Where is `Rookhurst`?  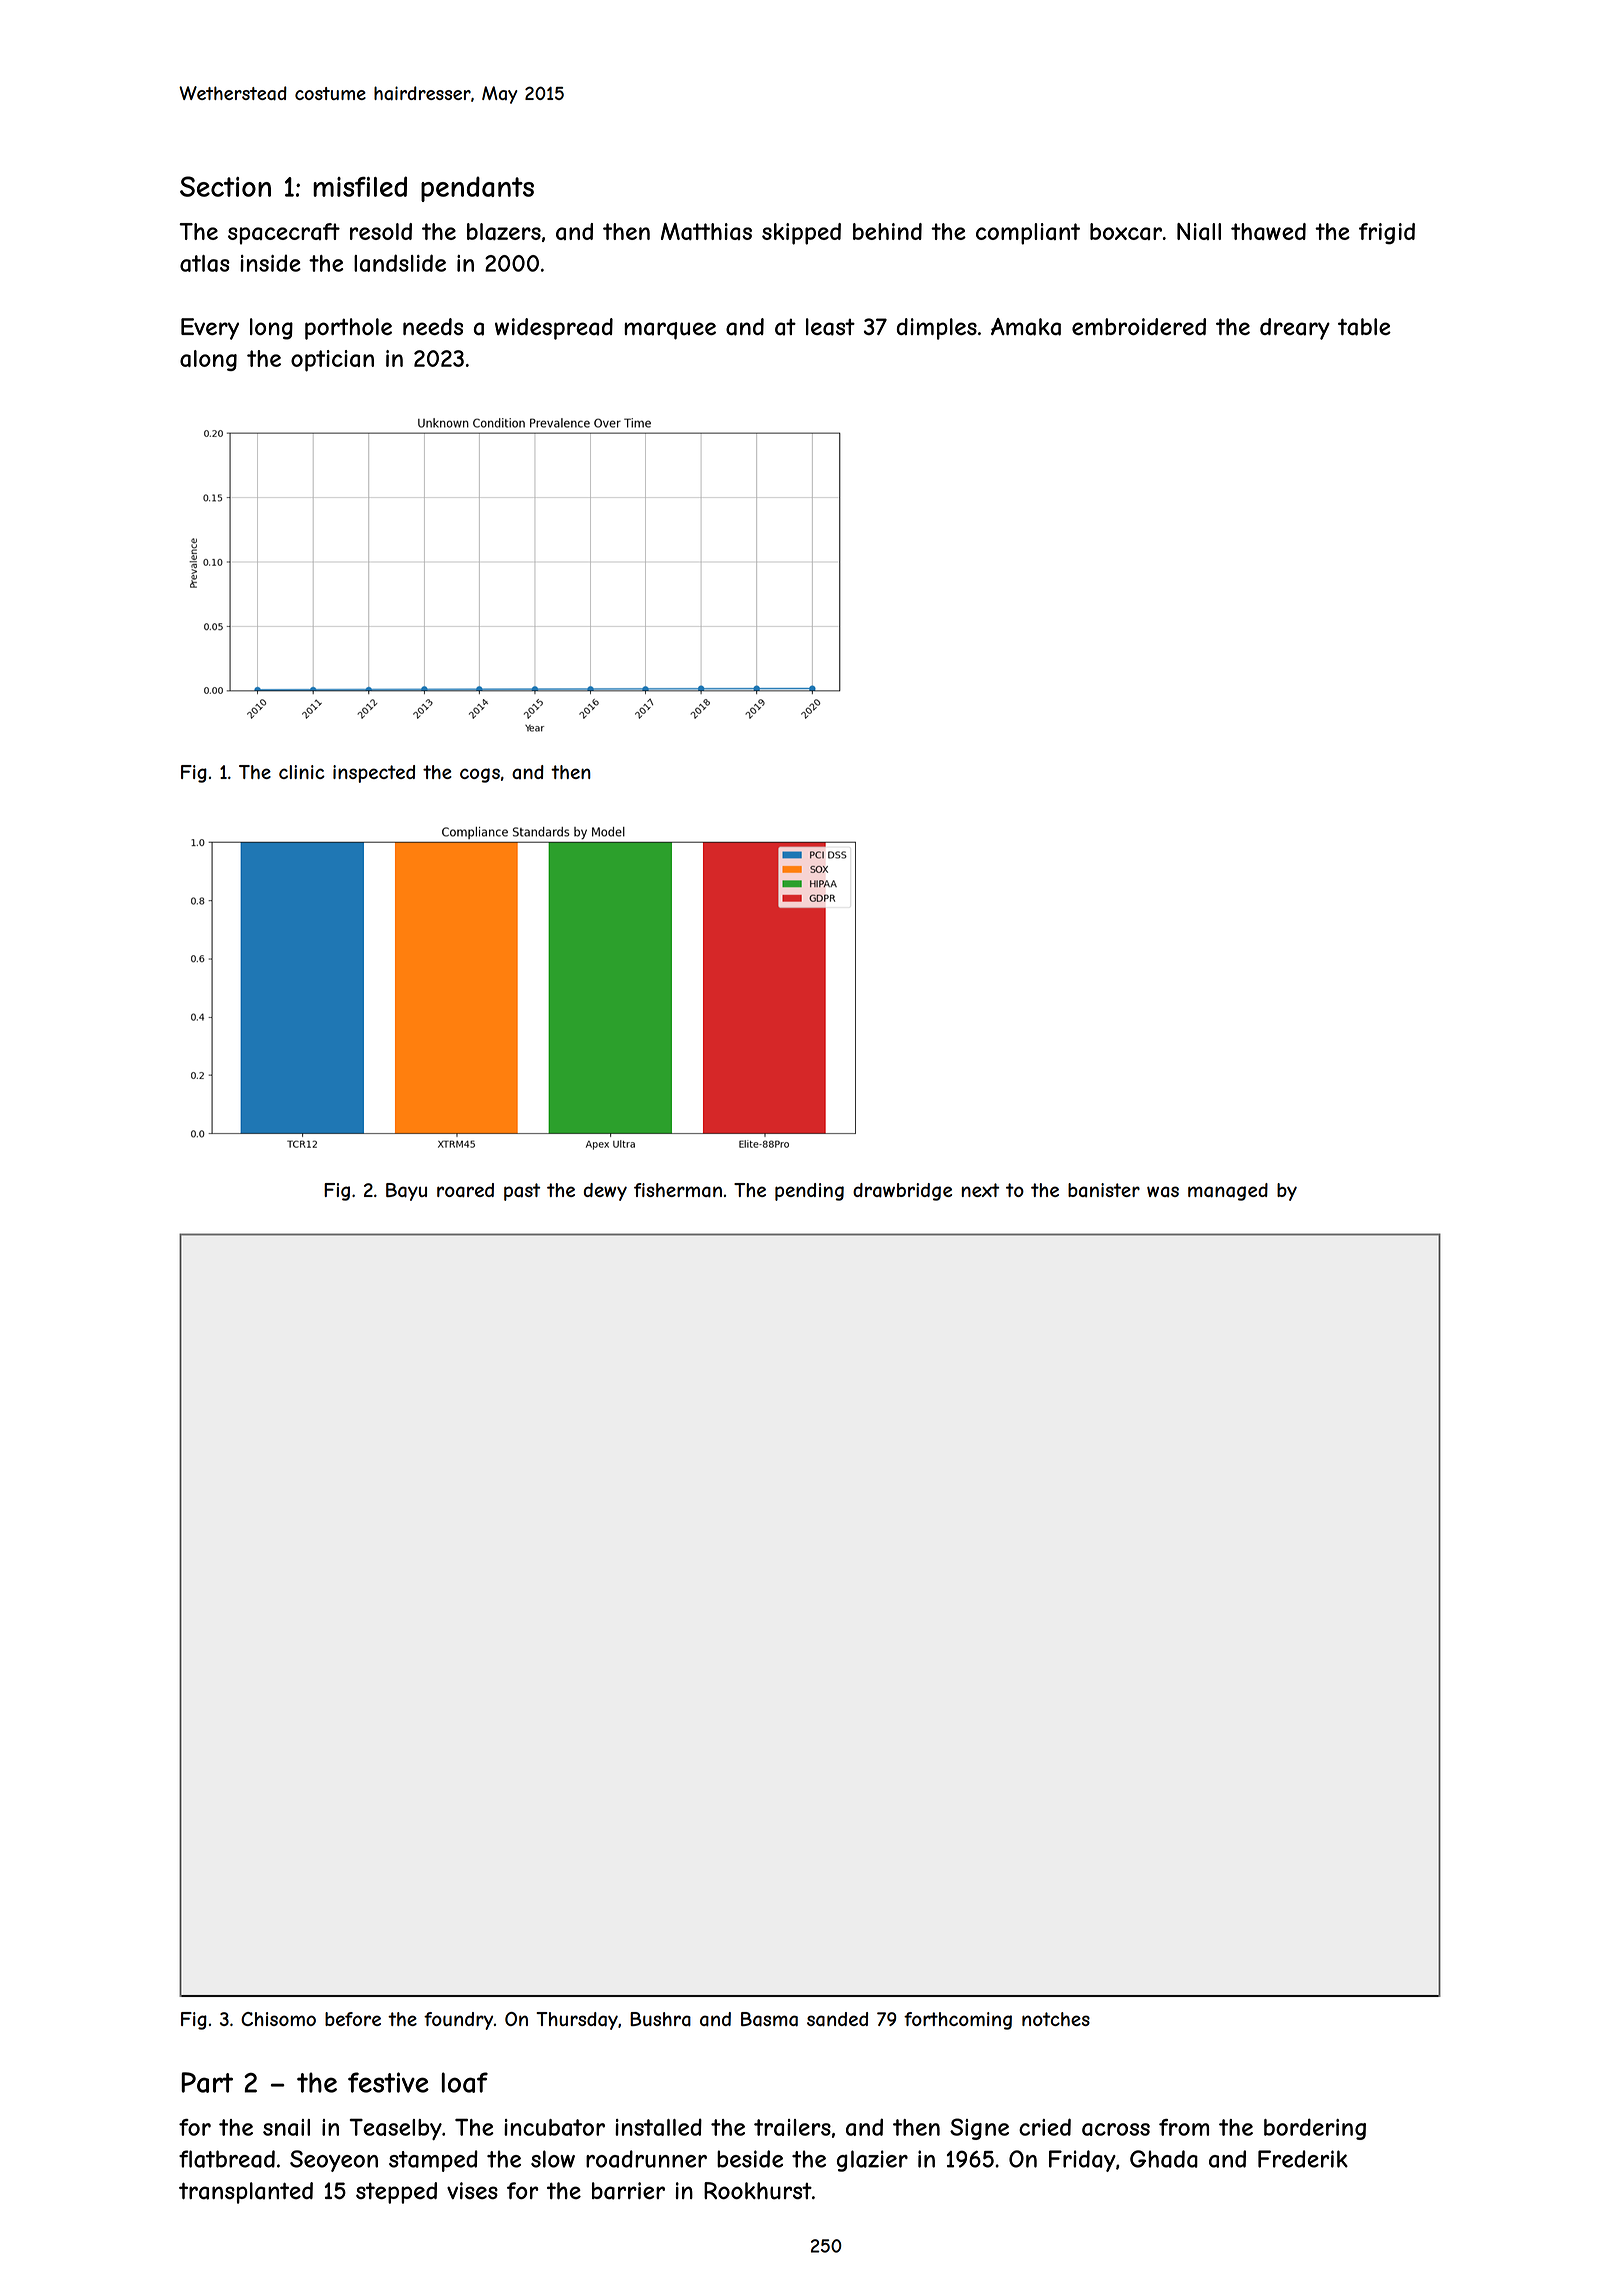
Rookhurst is located at coordinates (758, 2191).
